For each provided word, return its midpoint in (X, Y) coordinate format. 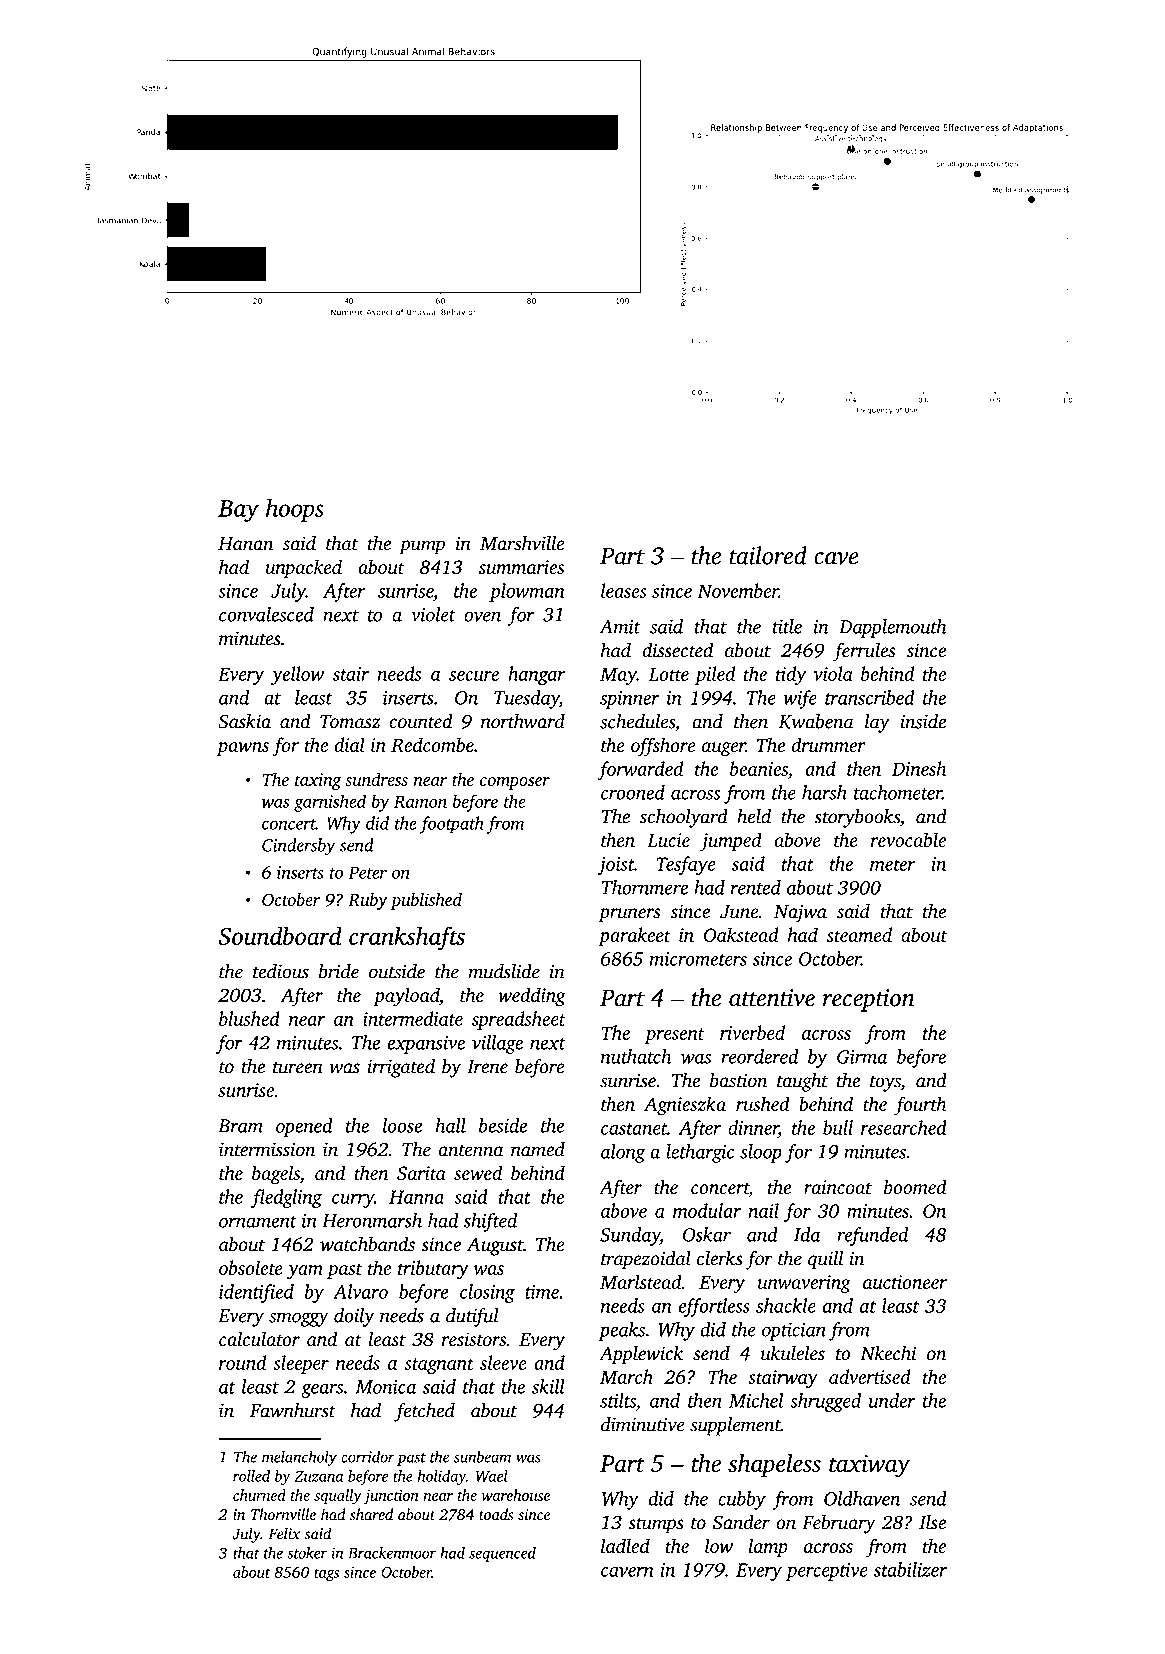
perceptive (827, 1572)
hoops (295, 510)
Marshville (522, 543)
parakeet (634, 936)
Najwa (800, 913)
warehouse (516, 1495)
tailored (768, 555)
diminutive (643, 1424)
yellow (297, 675)
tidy (791, 675)
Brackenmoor (392, 1553)
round (242, 1362)
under (892, 1400)
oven (482, 616)
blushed (249, 1018)
